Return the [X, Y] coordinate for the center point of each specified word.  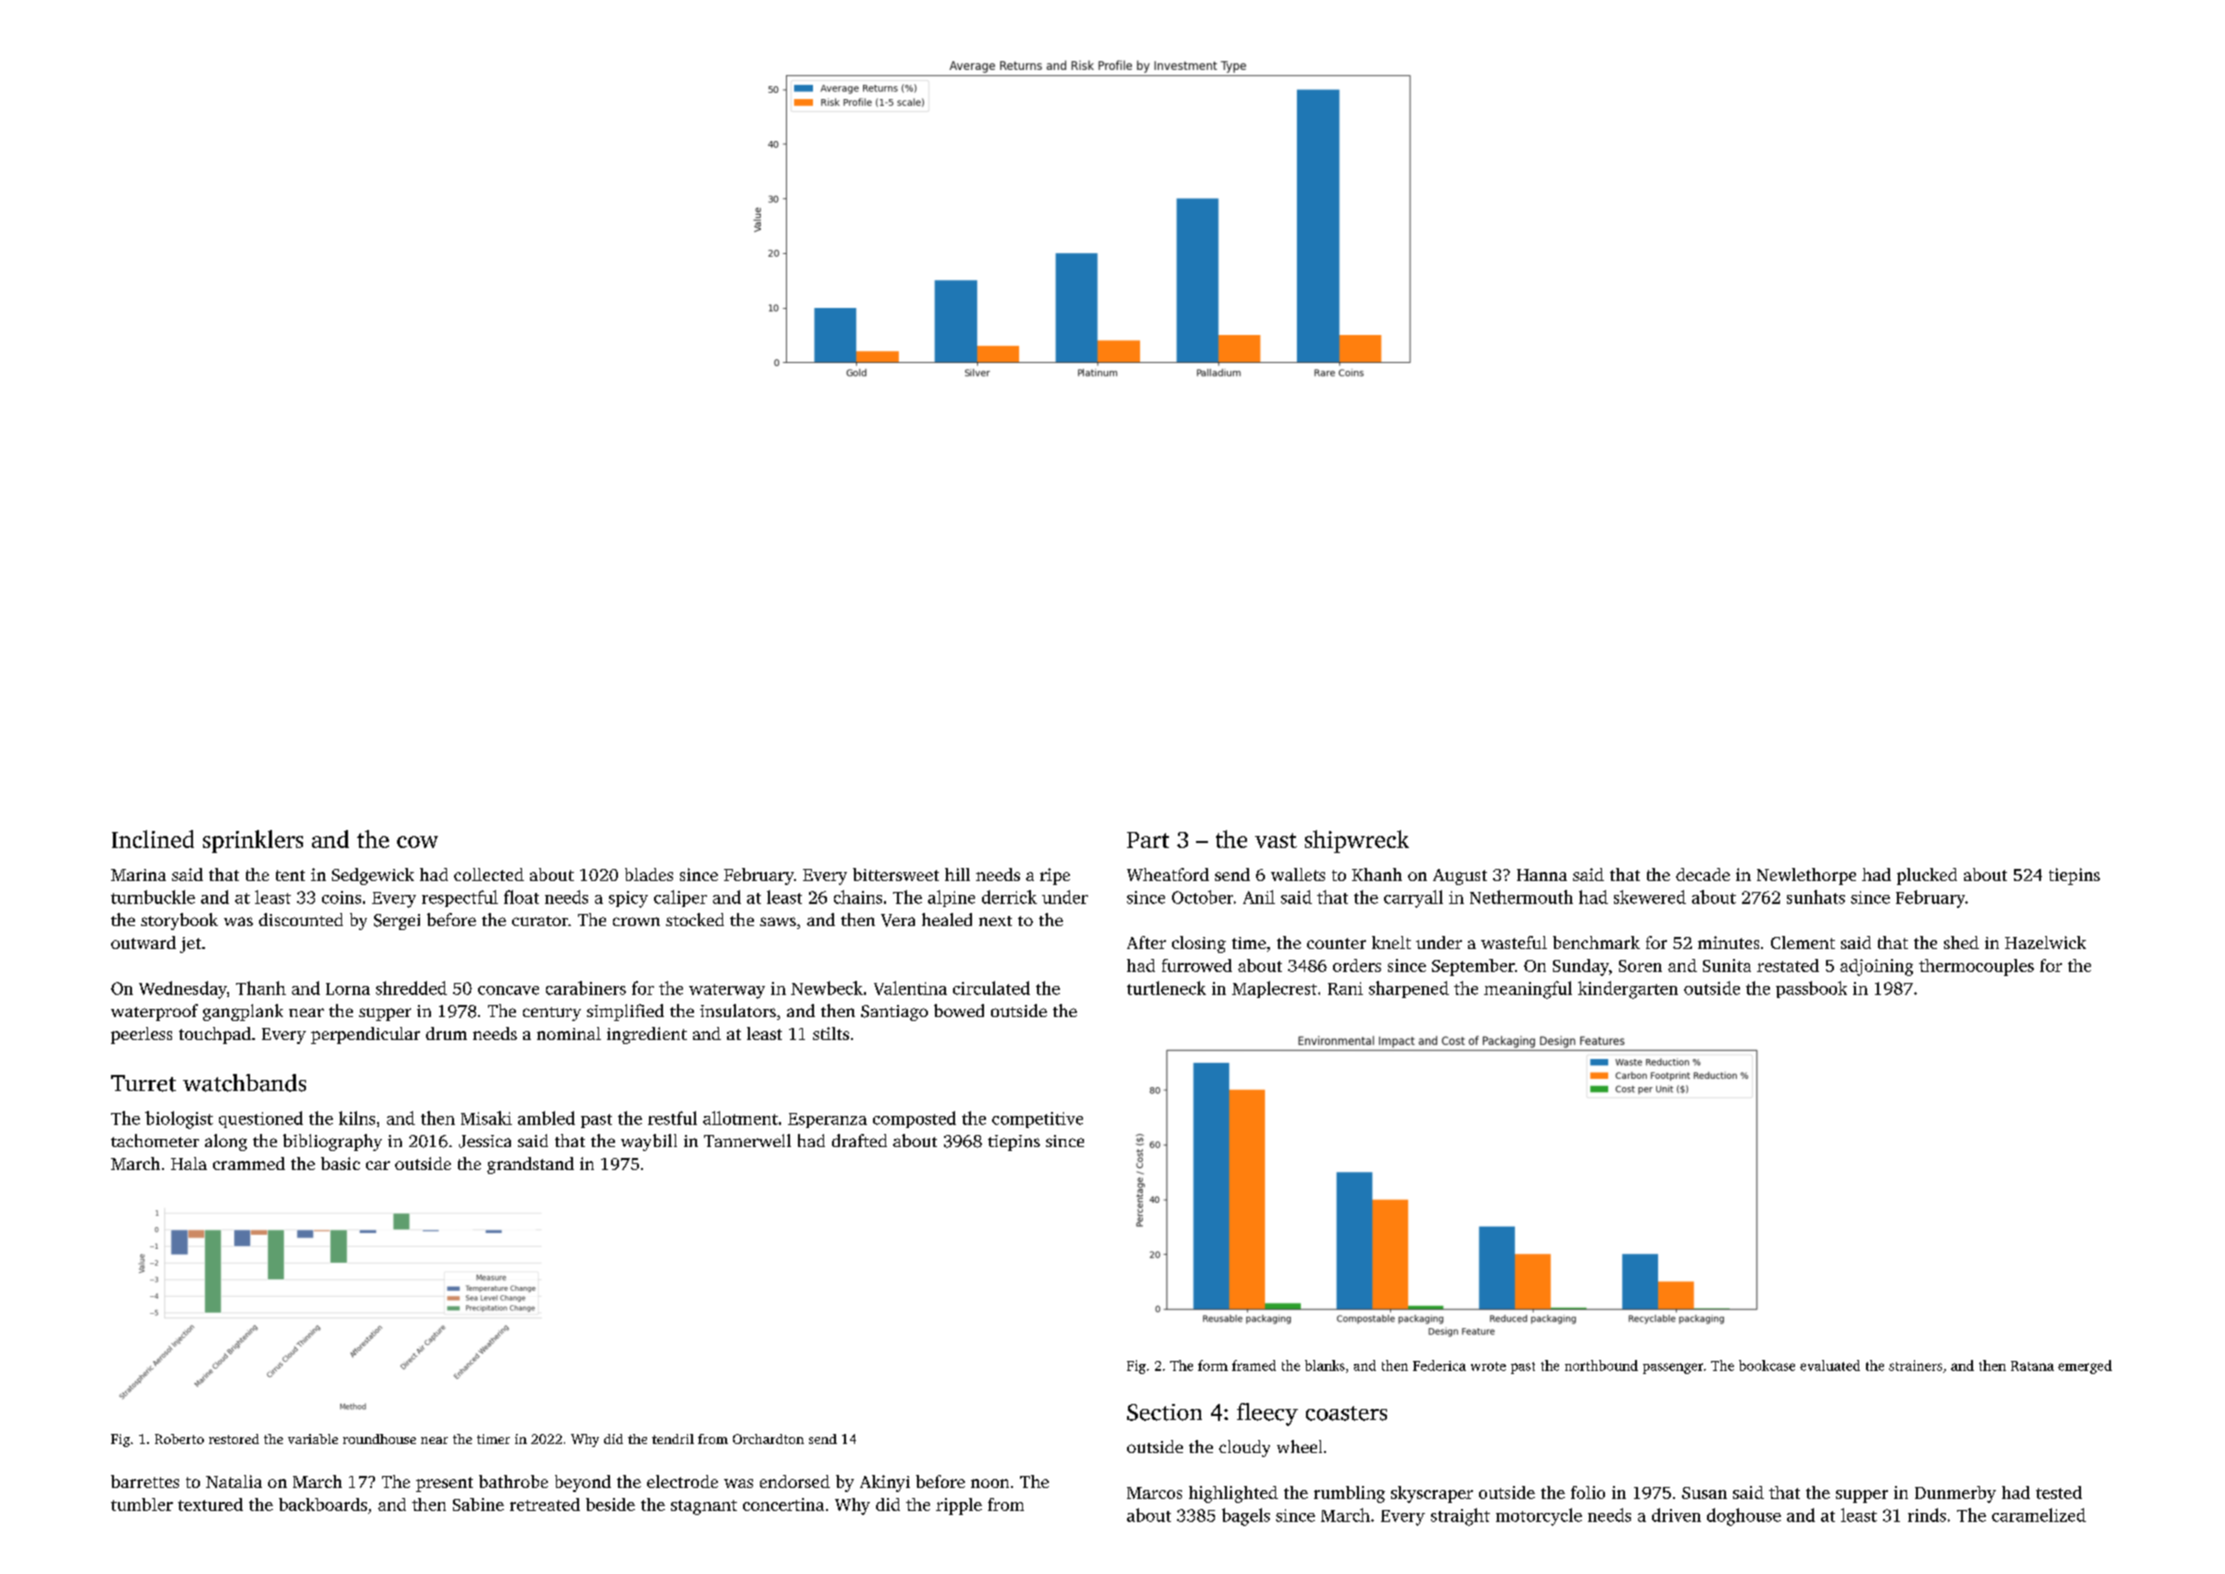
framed [1254, 1365]
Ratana [2032, 1366]
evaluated [1830, 1365]
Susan [1704, 1493]
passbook [1811, 989]
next [995, 921]
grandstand [530, 1165]
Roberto [179, 1439]
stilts [831, 1033]
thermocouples [1976, 967]
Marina [138, 875]
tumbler [142, 1504]
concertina [783, 1504]
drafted [859, 1140]
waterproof [154, 1012]
